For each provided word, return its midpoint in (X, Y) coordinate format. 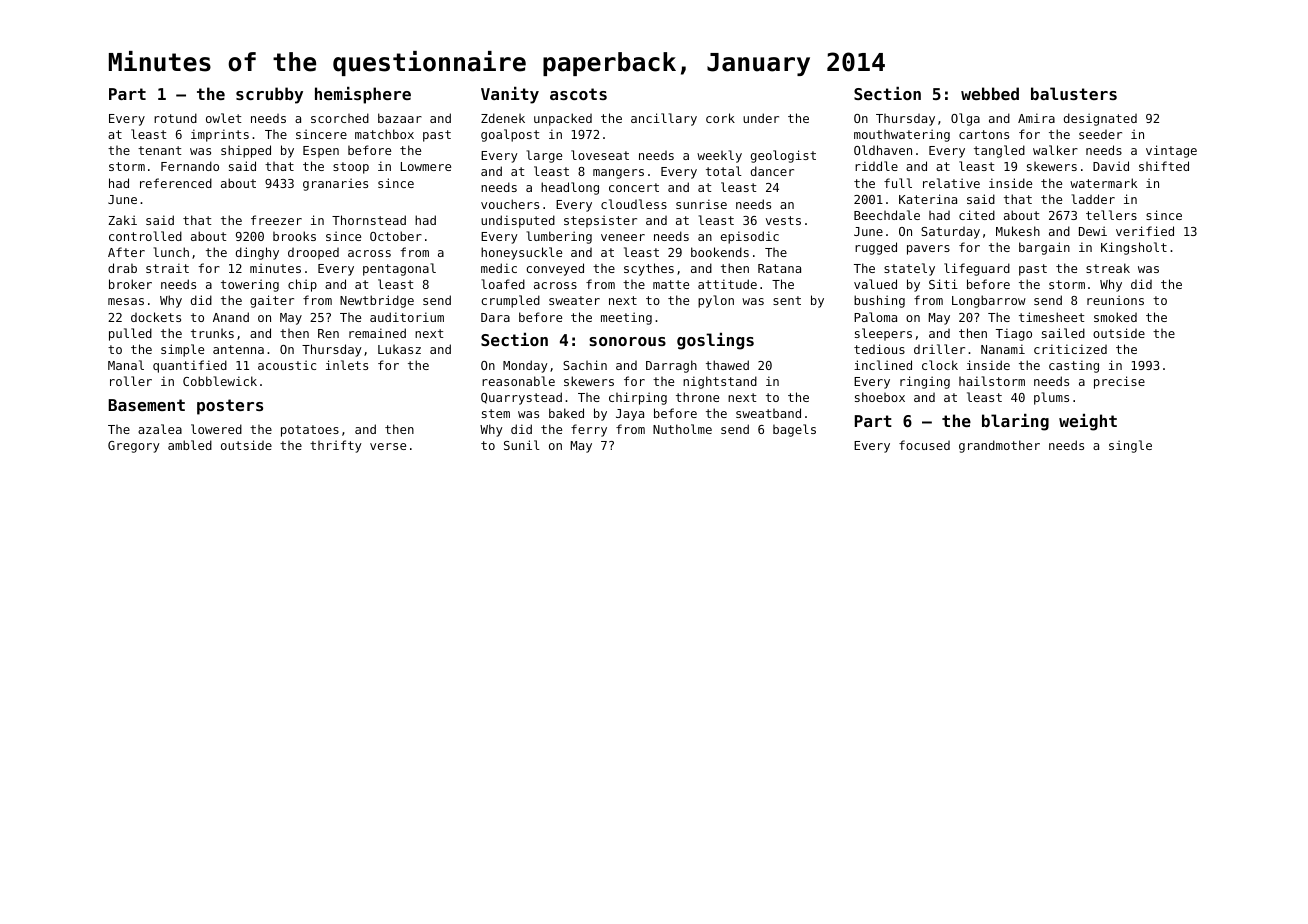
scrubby (269, 95)
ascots (578, 94)
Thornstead (369, 220)
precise (1119, 382)
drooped (313, 253)
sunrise (701, 204)
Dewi (1093, 231)
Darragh (671, 366)
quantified (190, 366)
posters (230, 407)
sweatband (768, 413)
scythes (649, 269)
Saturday (950, 232)
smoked (1115, 317)
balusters (1074, 93)
